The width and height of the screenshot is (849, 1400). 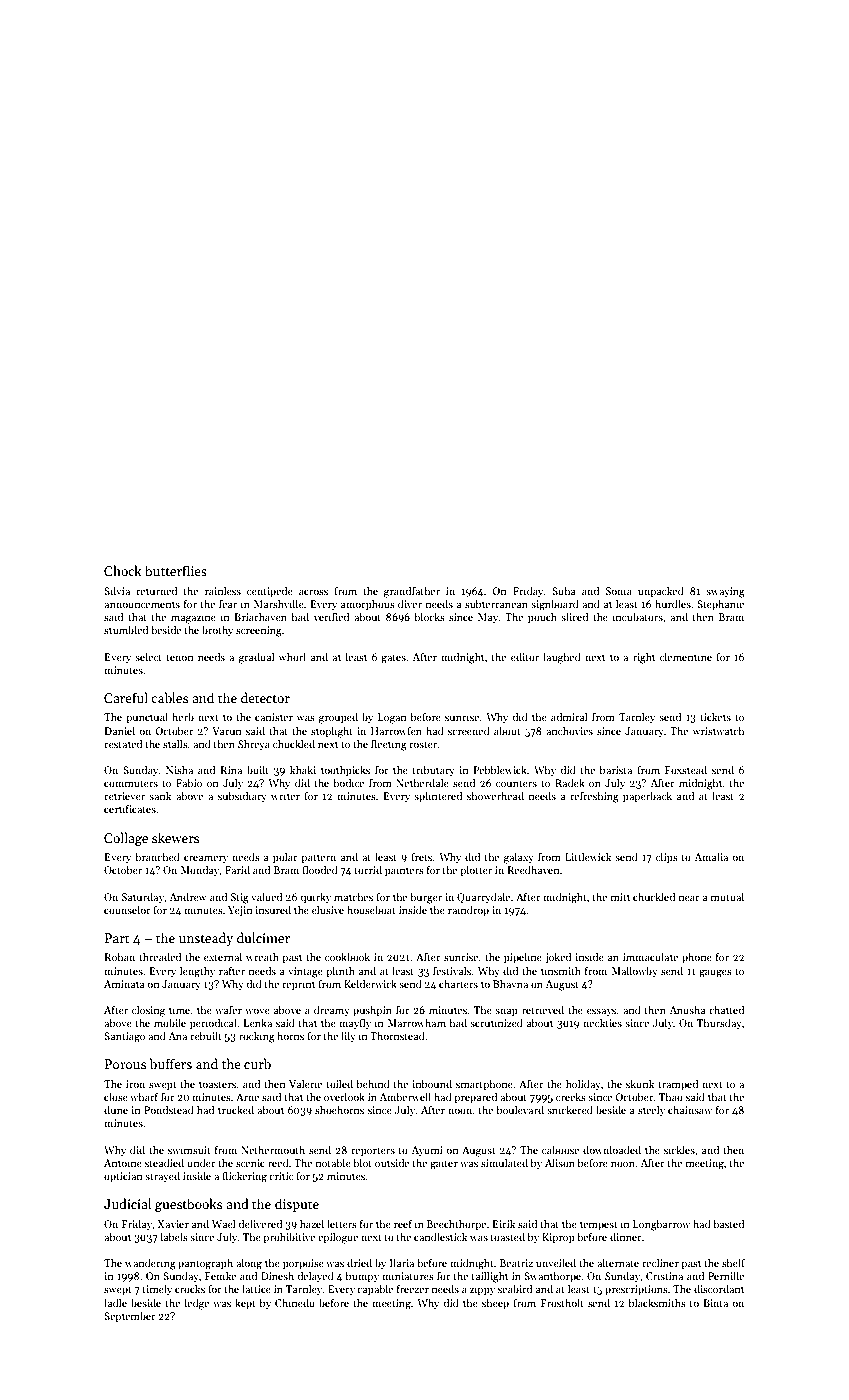 I want to click on freezer, so click(x=413, y=1289).
